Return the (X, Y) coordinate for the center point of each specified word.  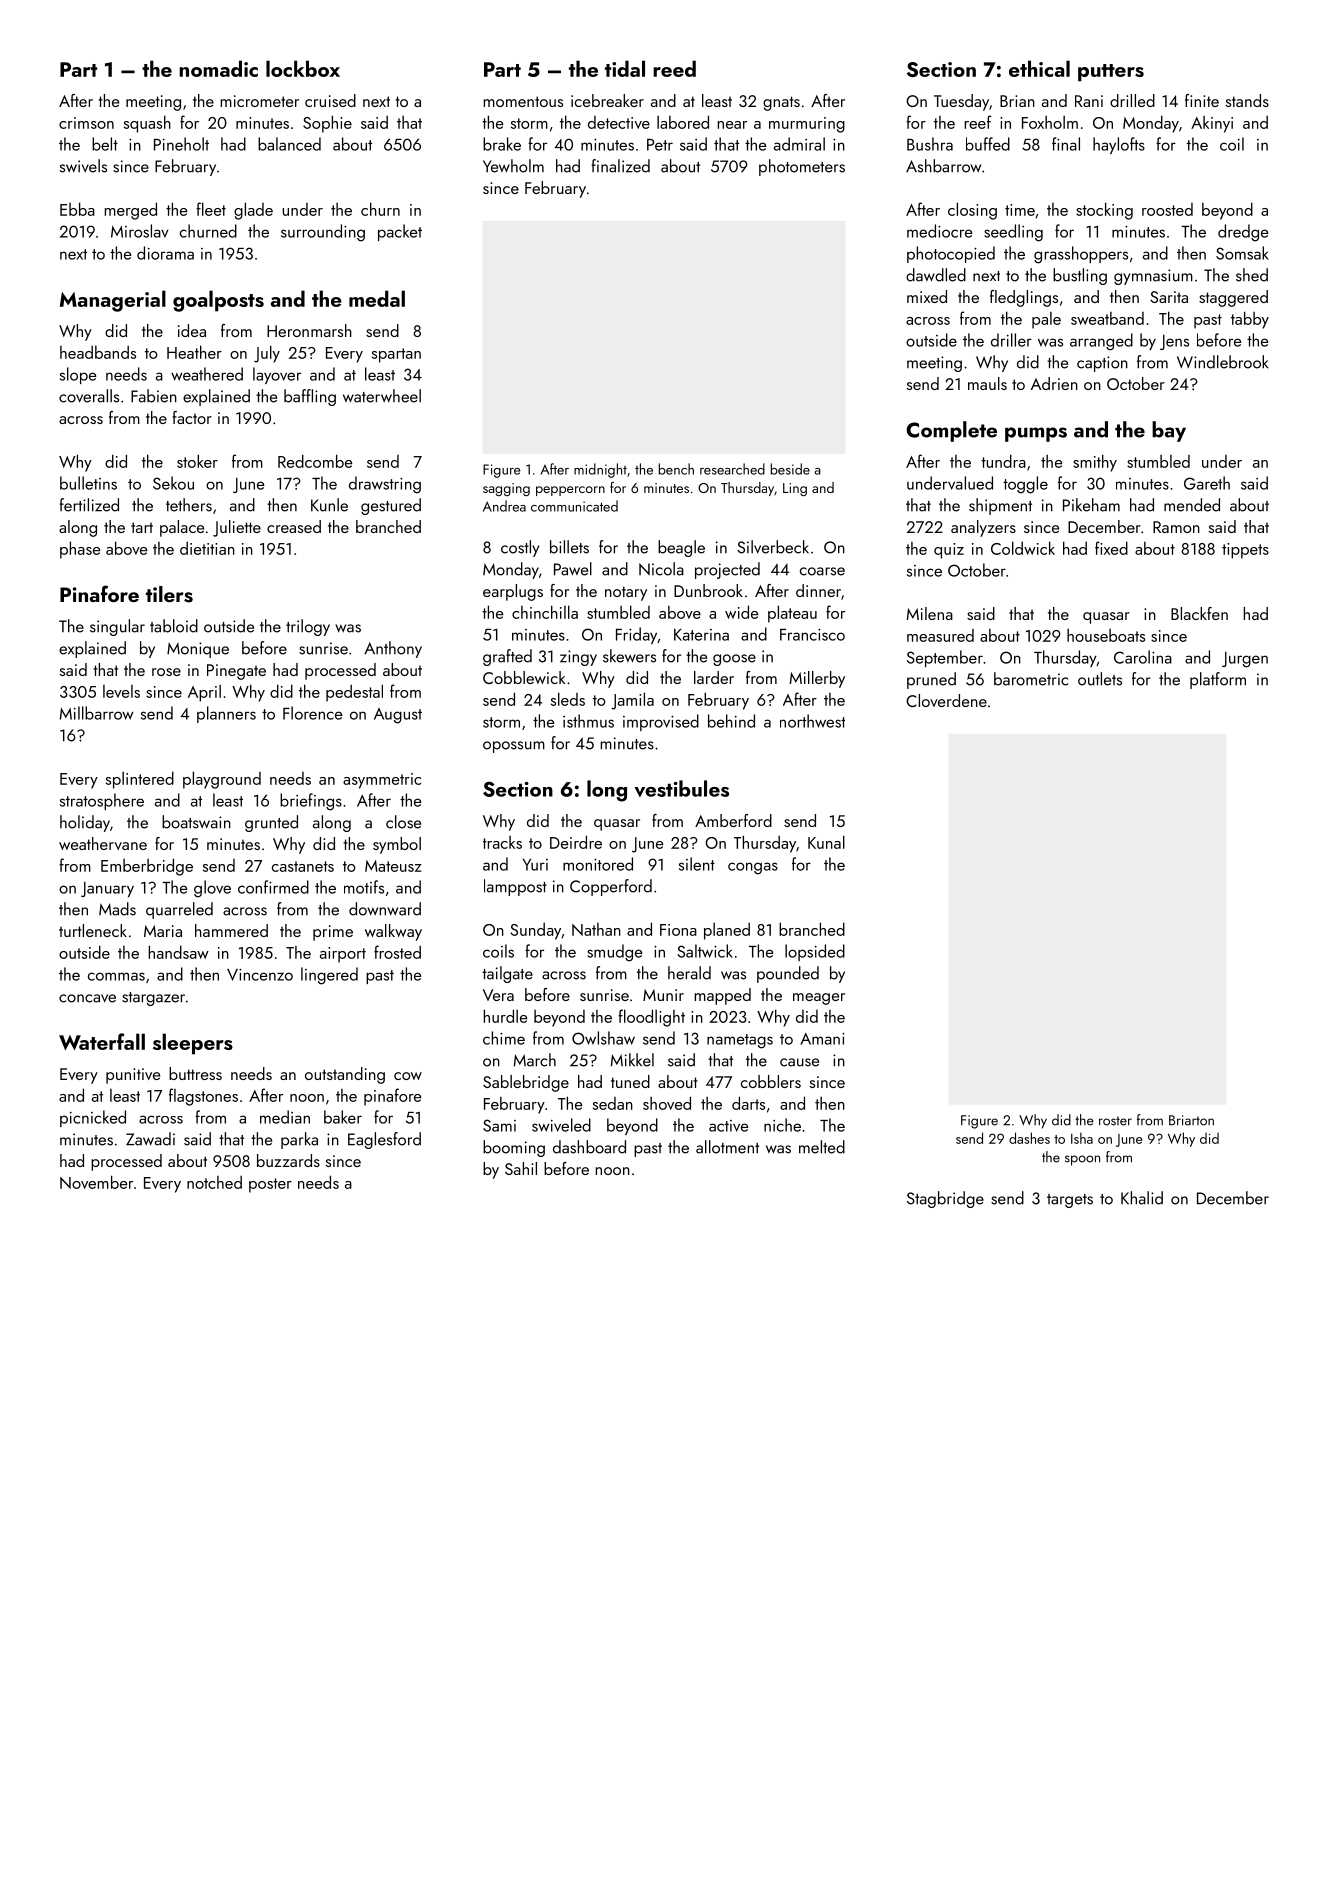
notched (214, 1182)
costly (520, 548)
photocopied (951, 254)
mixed (927, 296)
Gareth (1207, 483)
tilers (169, 594)
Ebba (77, 209)
